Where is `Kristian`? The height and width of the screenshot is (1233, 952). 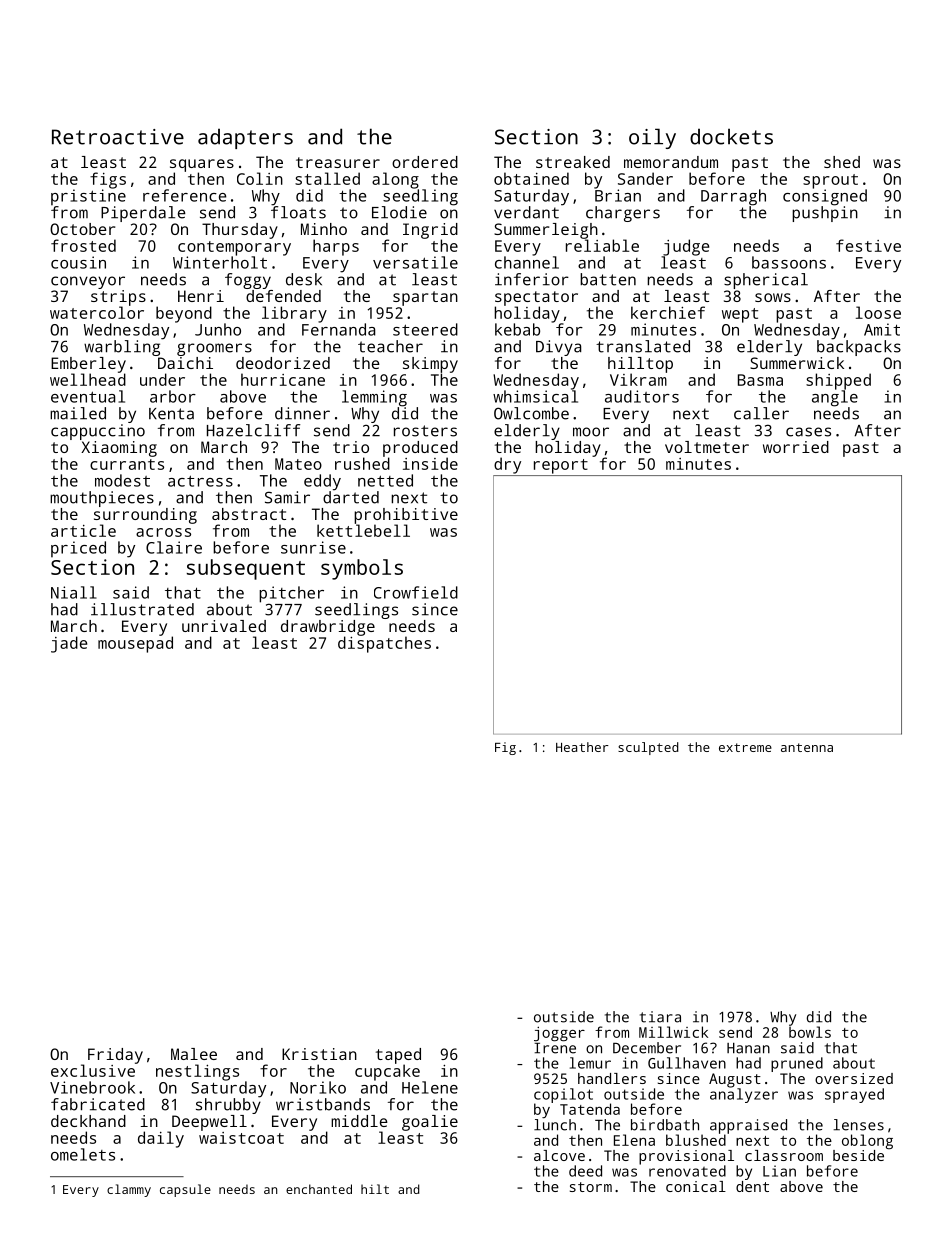
Kristian is located at coordinates (319, 1054).
